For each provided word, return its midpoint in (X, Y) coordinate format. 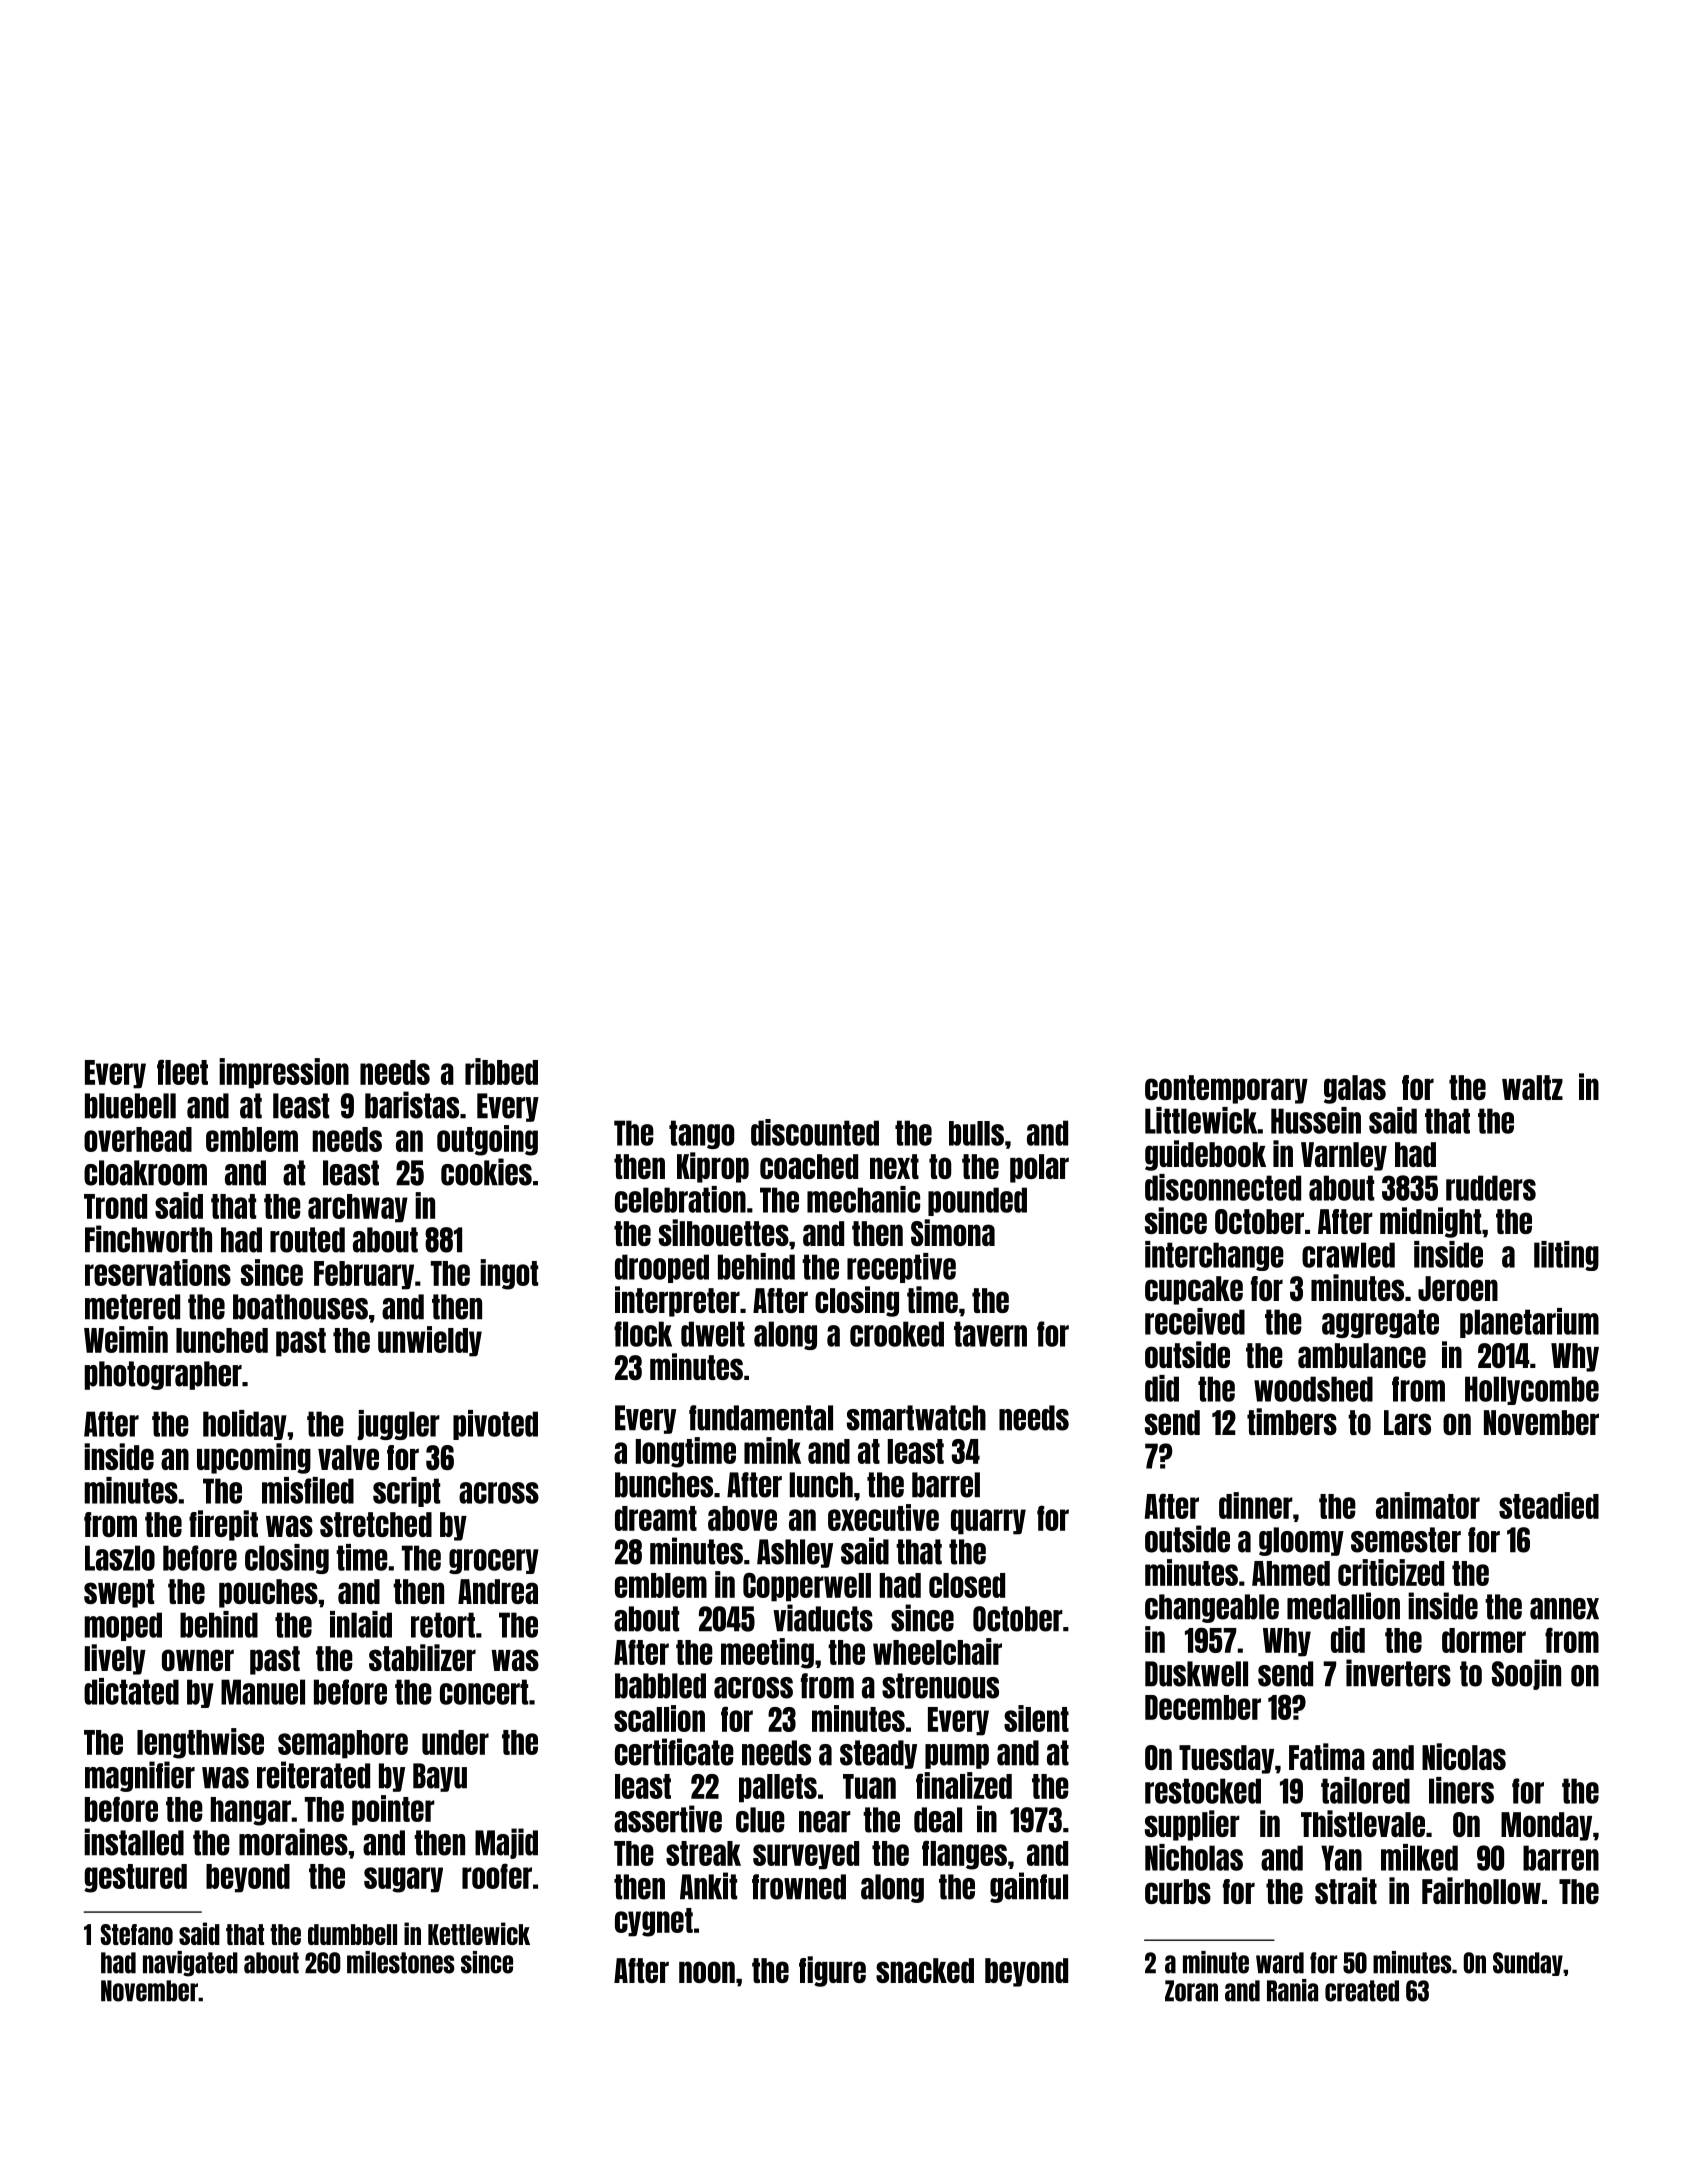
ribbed (501, 1071)
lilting (1566, 1256)
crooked (897, 1334)
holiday (245, 1425)
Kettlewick (479, 1933)
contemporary (1226, 1089)
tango (702, 1134)
